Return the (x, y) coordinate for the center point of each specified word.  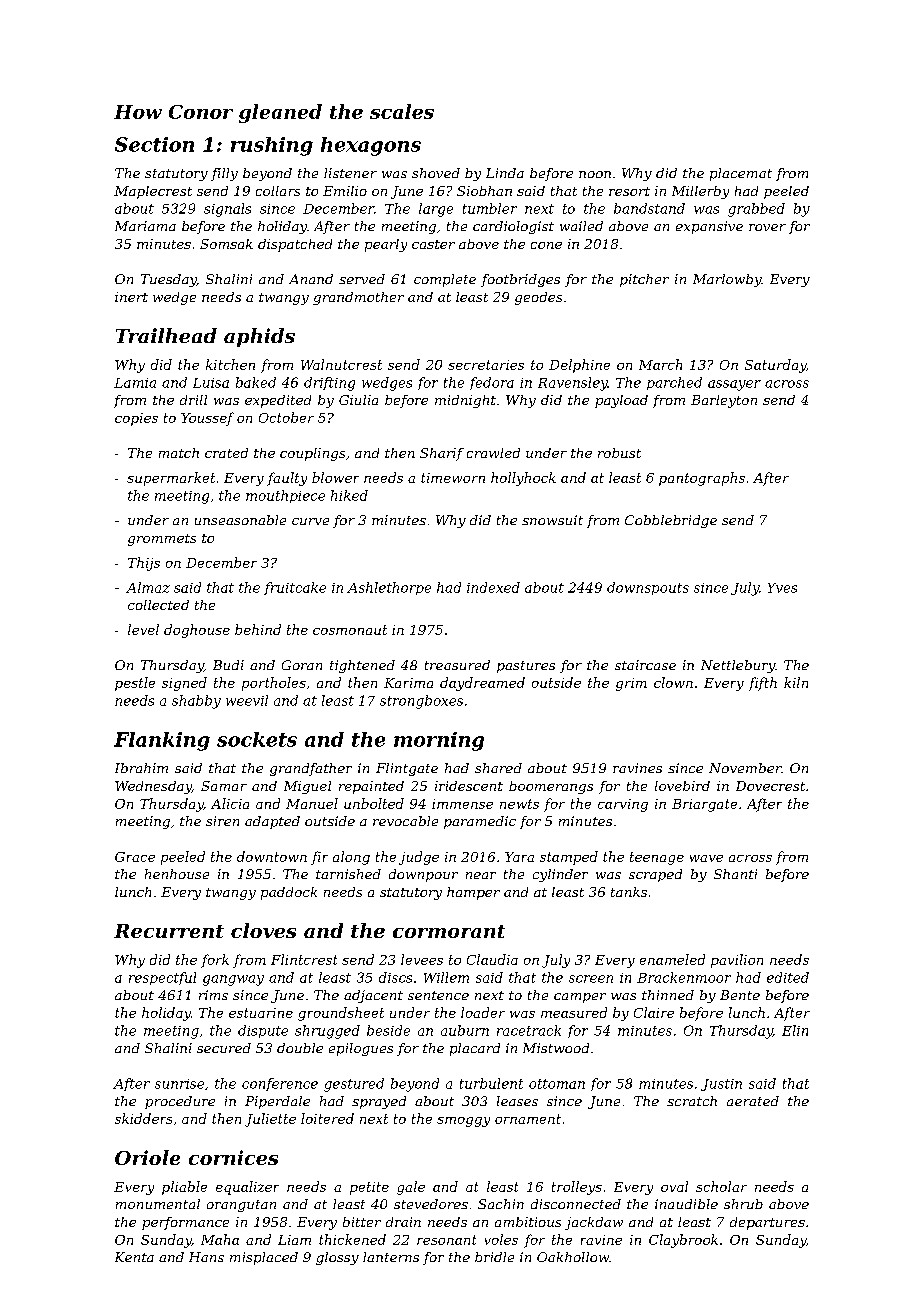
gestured (354, 1085)
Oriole (147, 1157)
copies (136, 419)
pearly (386, 245)
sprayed (379, 1102)
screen (591, 979)
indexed (493, 587)
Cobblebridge (671, 521)
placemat (741, 174)
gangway (233, 980)
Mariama (145, 226)
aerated (753, 1101)
